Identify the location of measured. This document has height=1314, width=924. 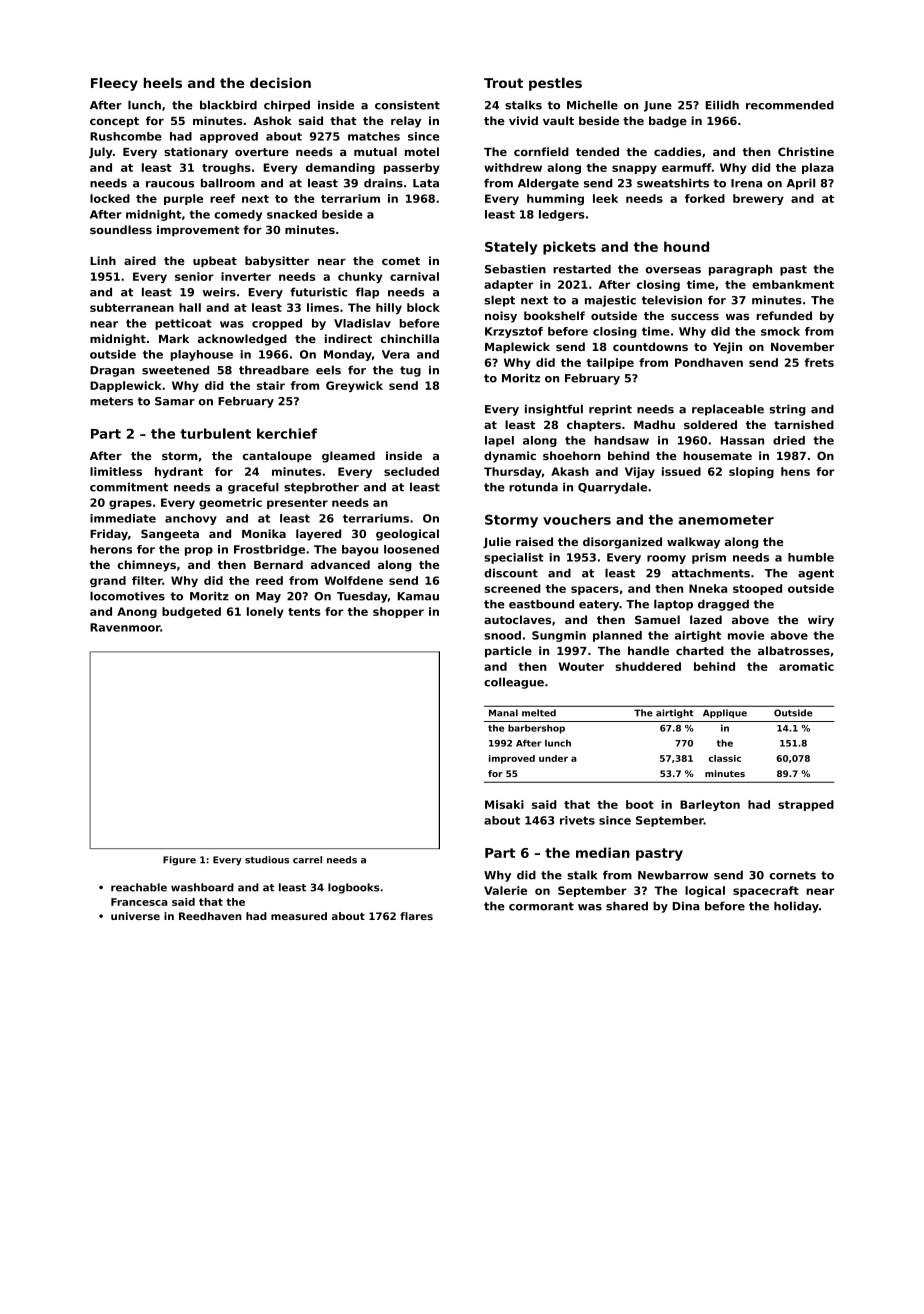
(299, 916).
